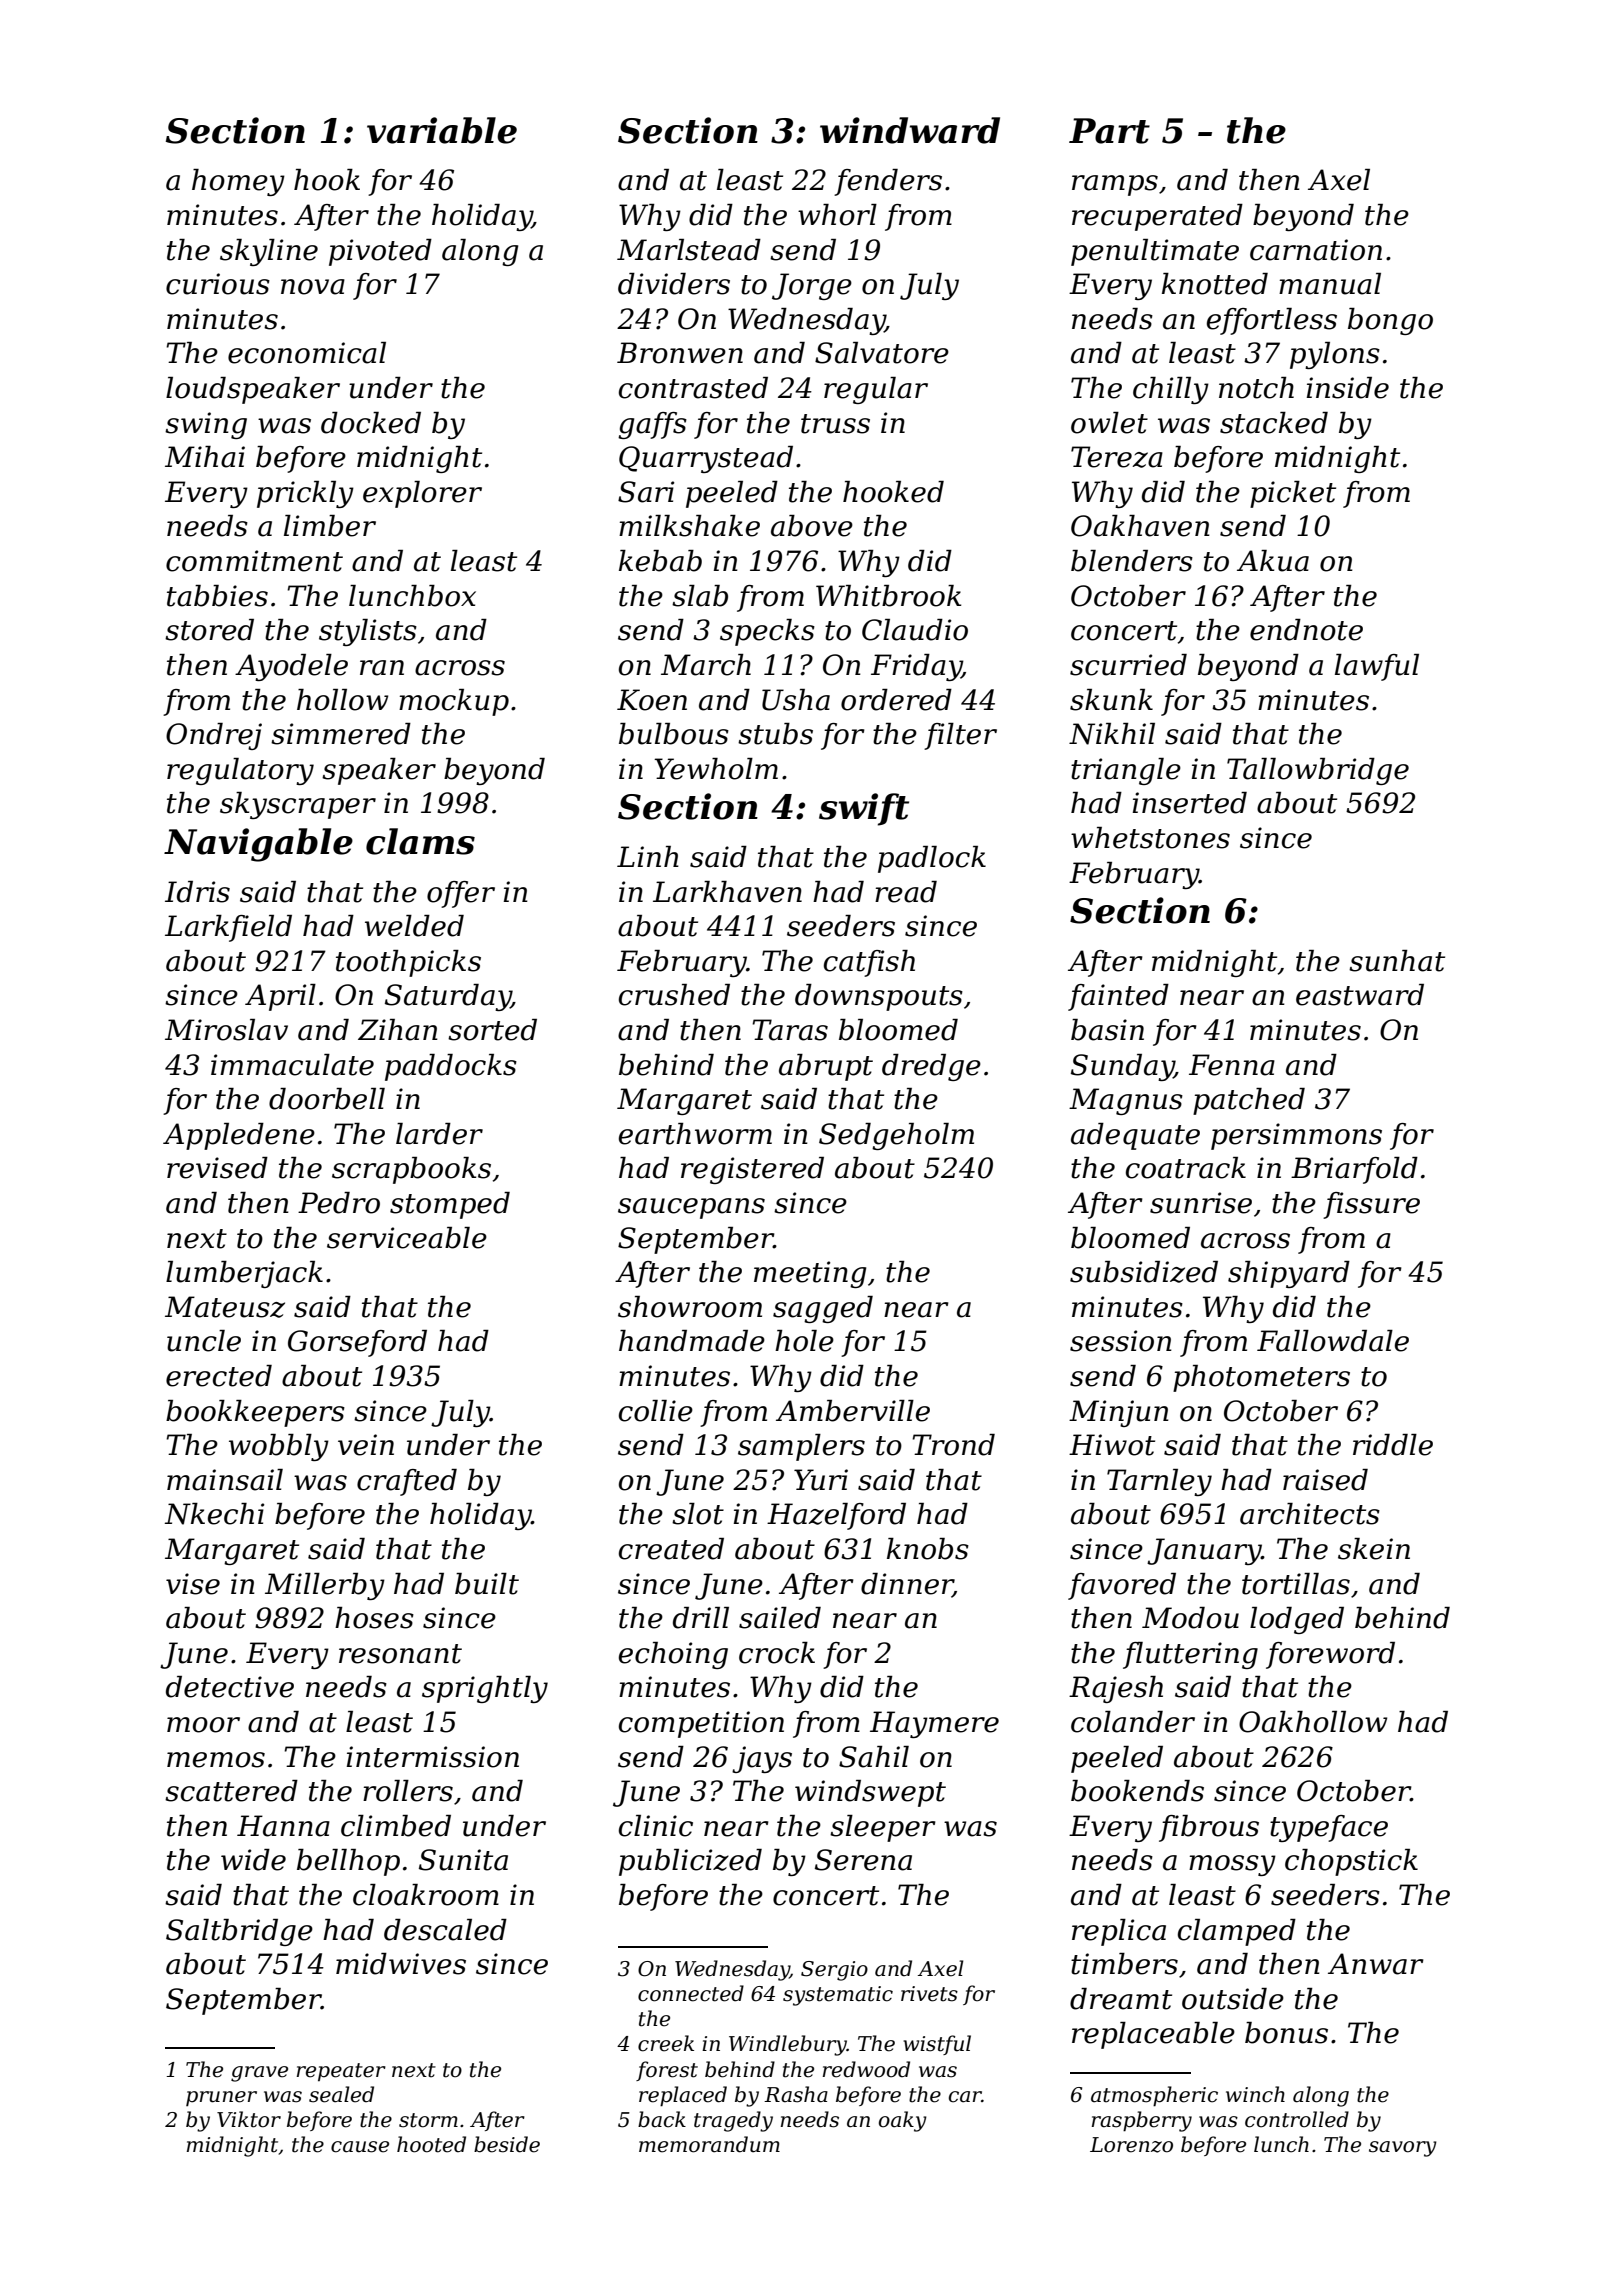  What do you see at coordinates (360, 2147) in the image?
I see `cause` at bounding box center [360, 2147].
